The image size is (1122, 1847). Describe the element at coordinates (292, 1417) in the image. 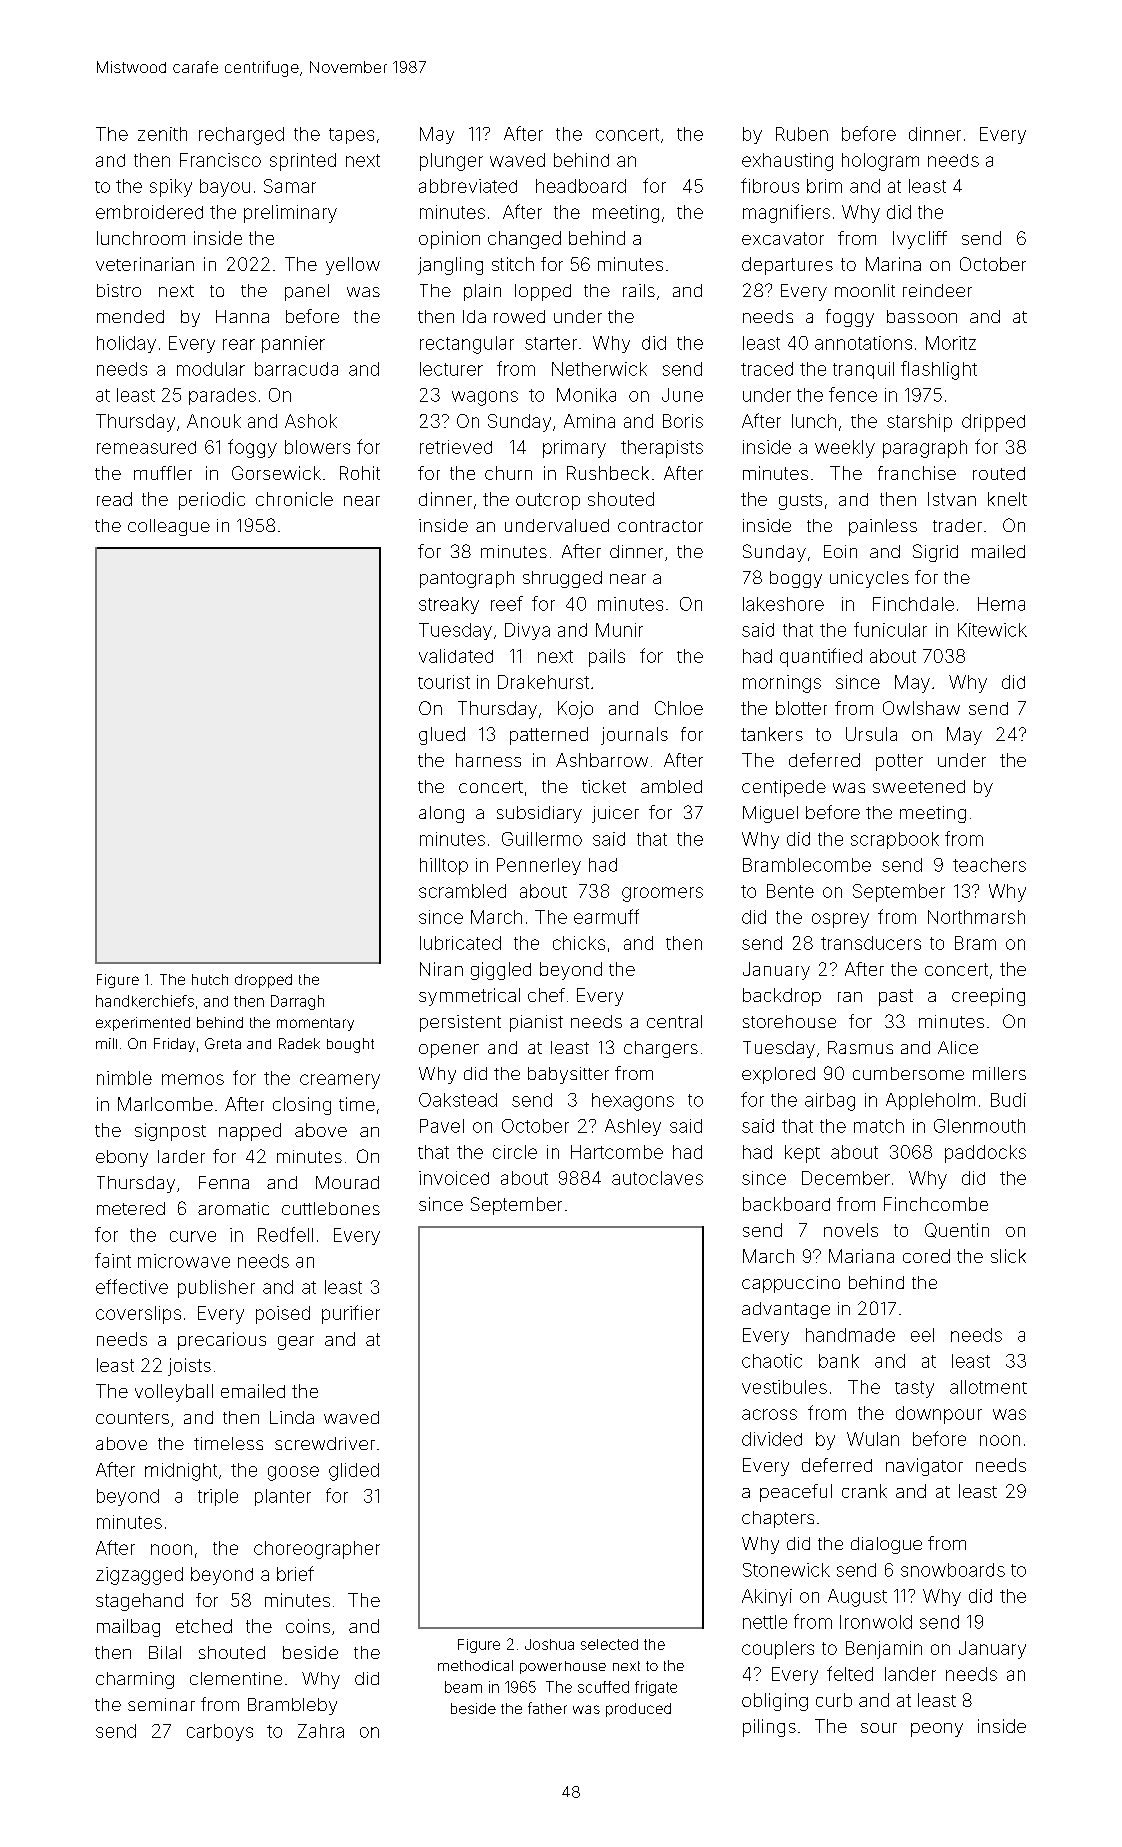

I see `Linda` at that location.
